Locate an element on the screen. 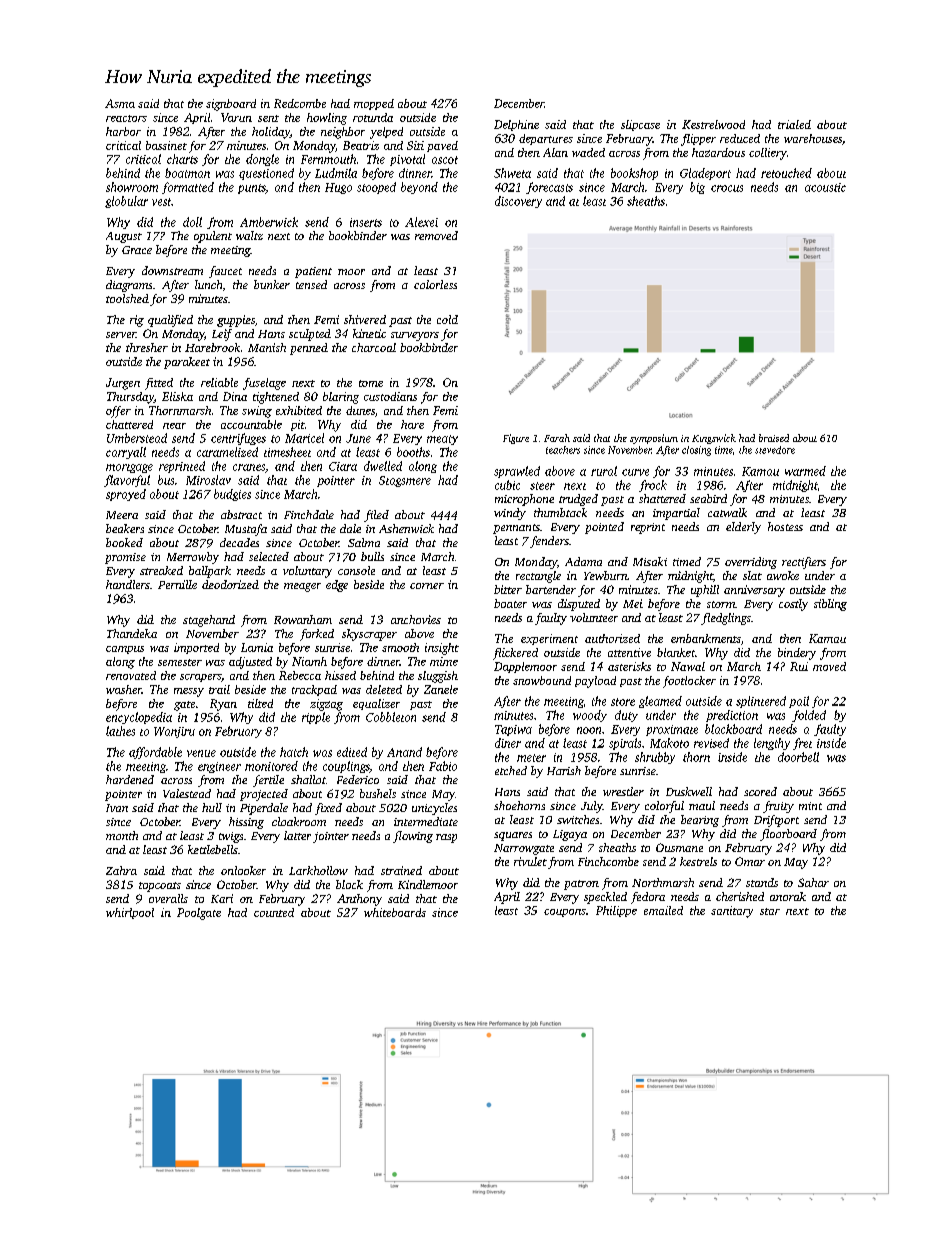 The width and height of the screenshot is (952, 1233). costly is located at coordinates (793, 605).
